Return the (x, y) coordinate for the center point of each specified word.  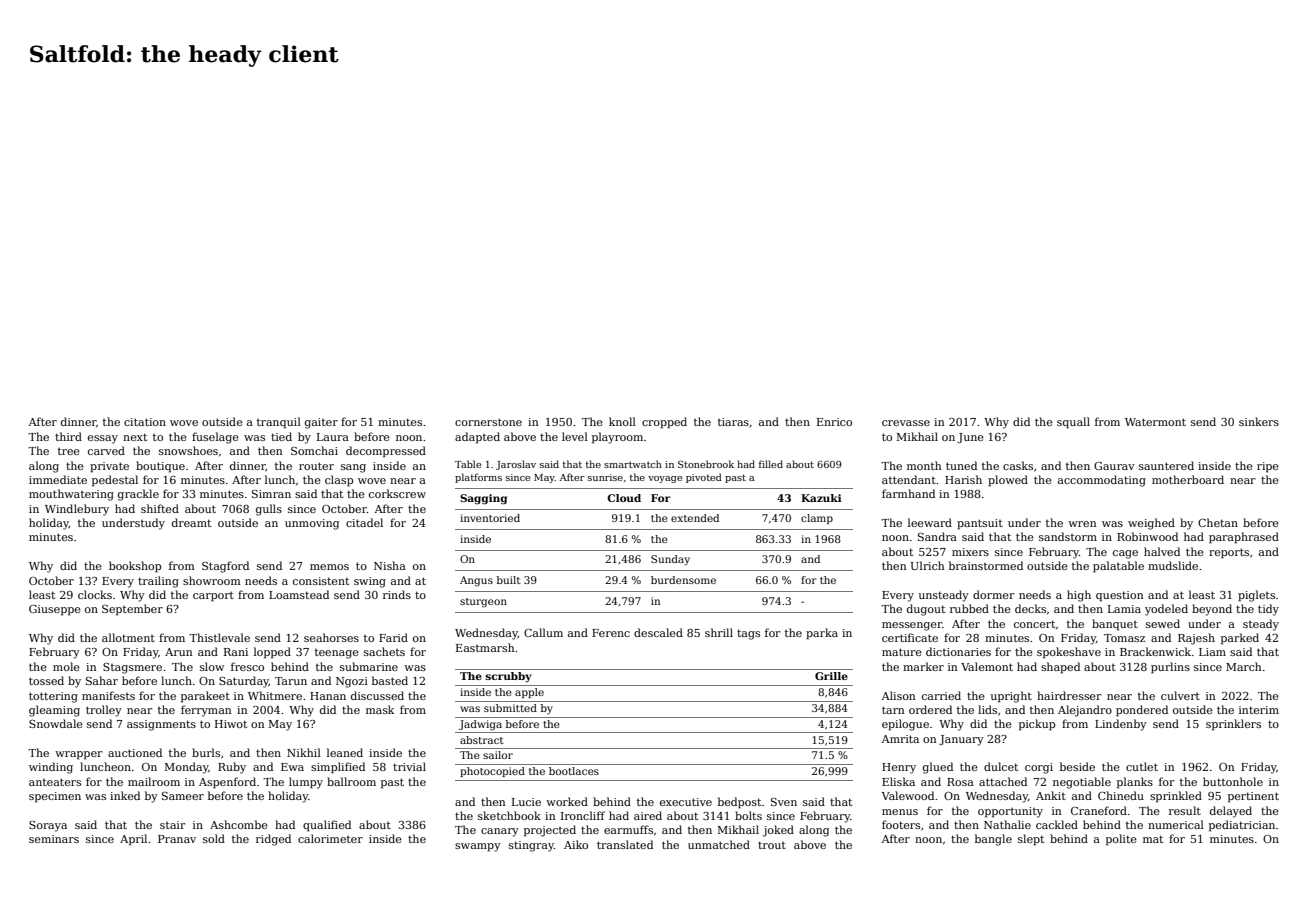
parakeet (205, 697)
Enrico (834, 422)
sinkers (1259, 421)
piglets (1256, 596)
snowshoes (188, 450)
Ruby (232, 768)
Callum (543, 632)
